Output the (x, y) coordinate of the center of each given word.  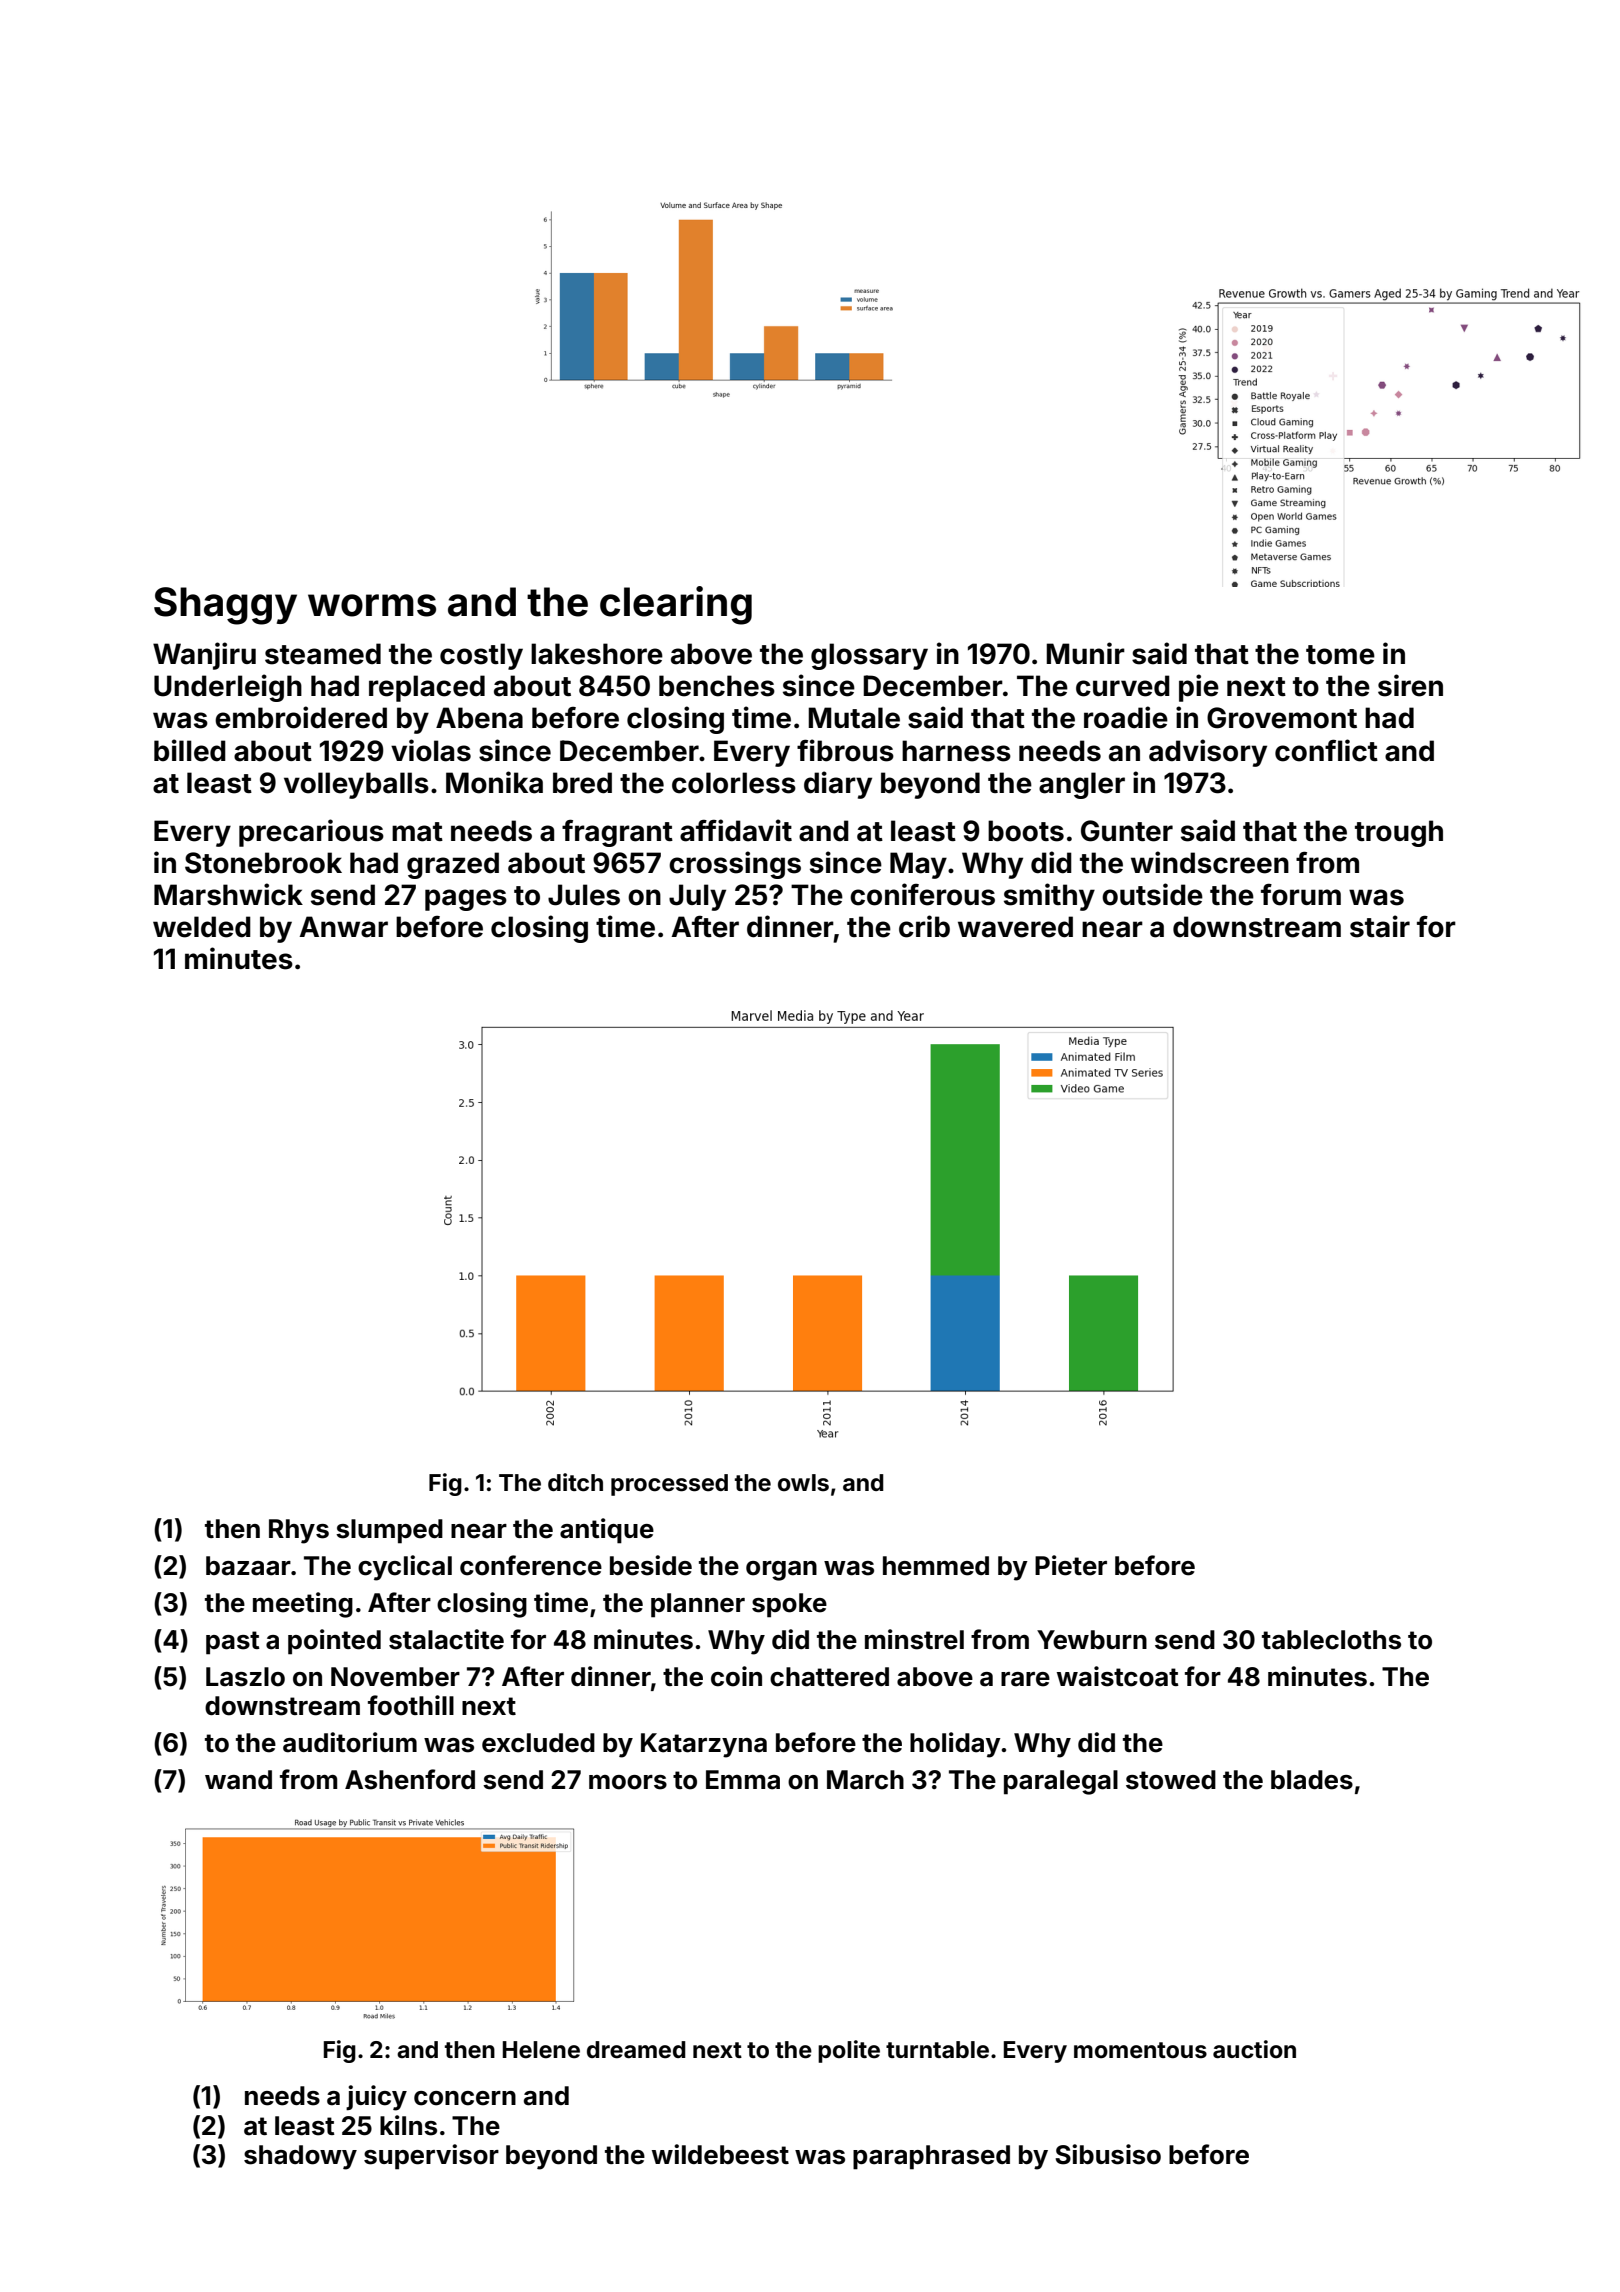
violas (431, 750)
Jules (584, 895)
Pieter (1071, 1565)
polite (849, 2051)
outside (1152, 894)
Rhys (299, 1531)
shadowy (300, 2157)
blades (1312, 1780)
